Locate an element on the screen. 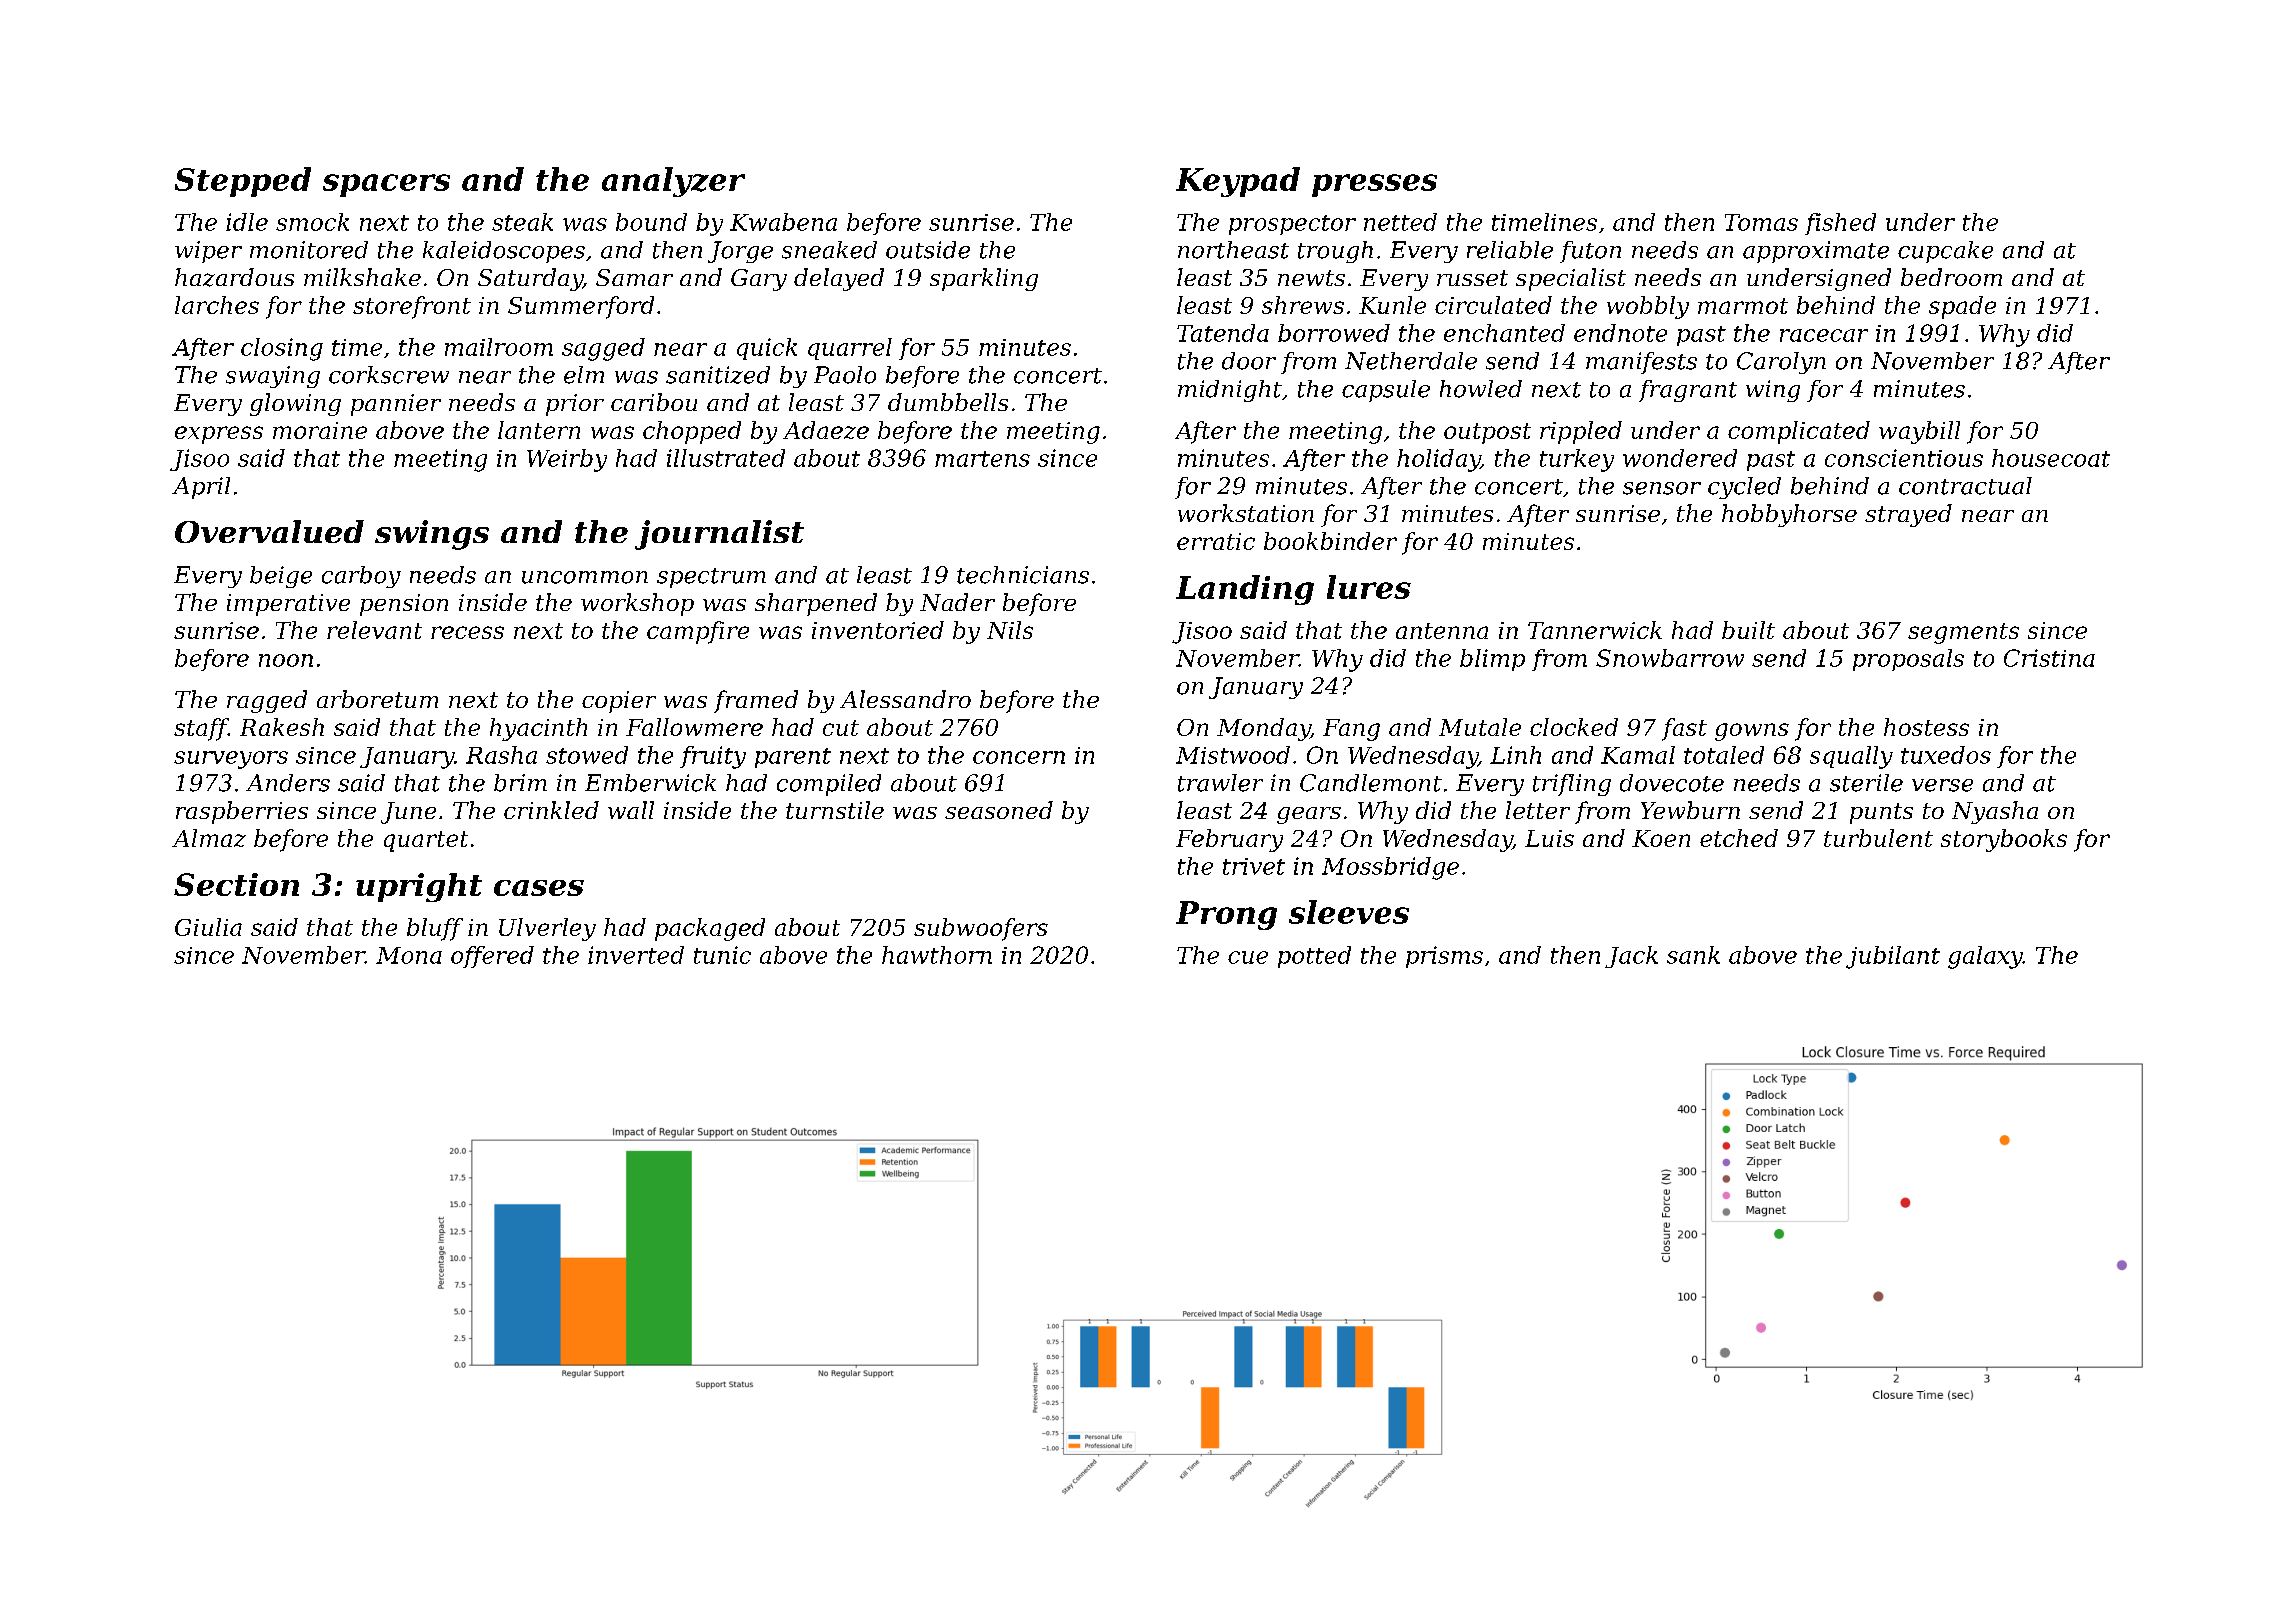 The height and width of the screenshot is (1620, 2292). staff is located at coordinates (201, 729).
